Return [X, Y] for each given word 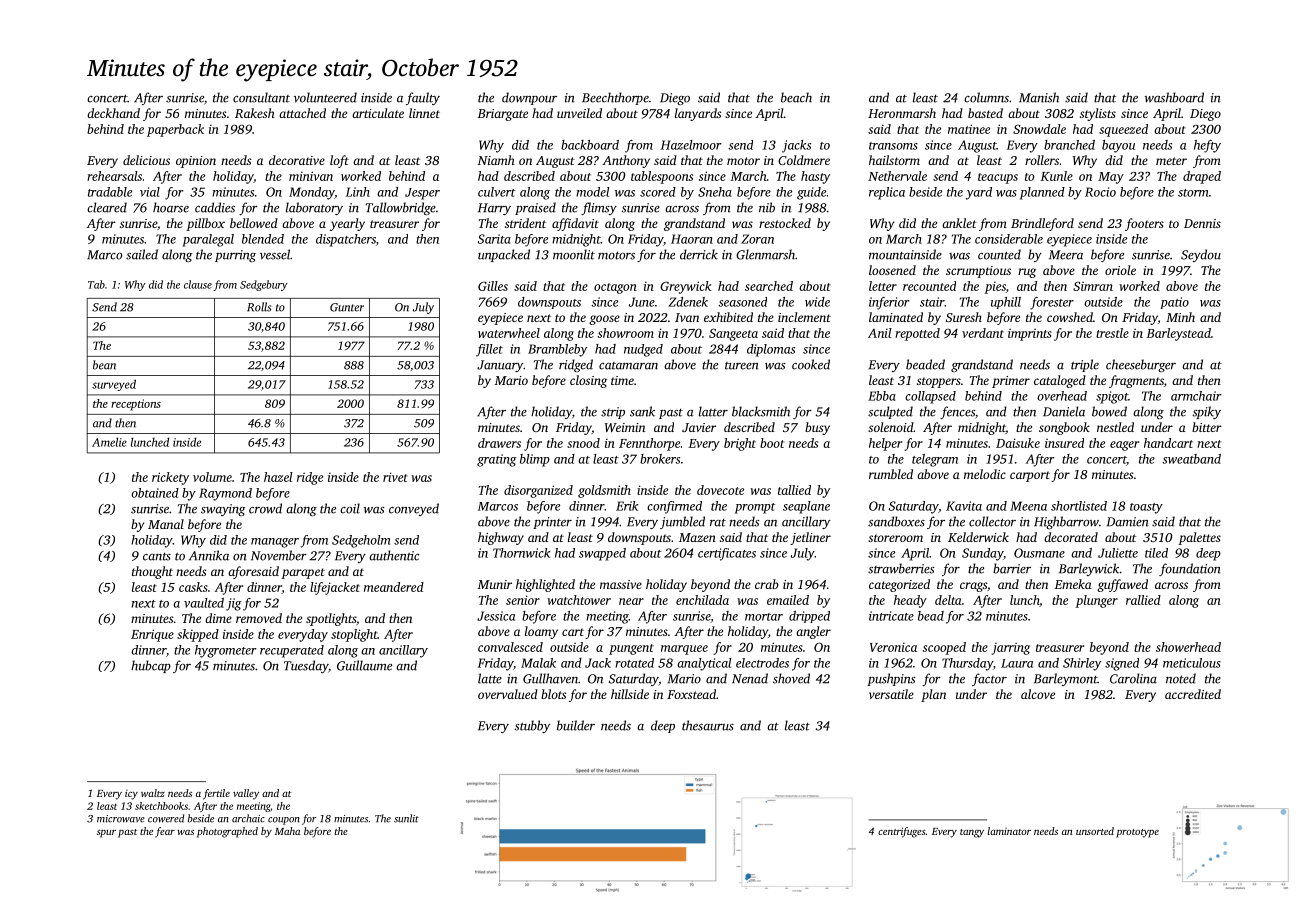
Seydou [1201, 255]
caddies [215, 207]
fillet [489, 350]
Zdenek [688, 302]
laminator [1009, 831]
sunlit [406, 818]
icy [131, 795]
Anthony [626, 161]
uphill [1006, 303]
